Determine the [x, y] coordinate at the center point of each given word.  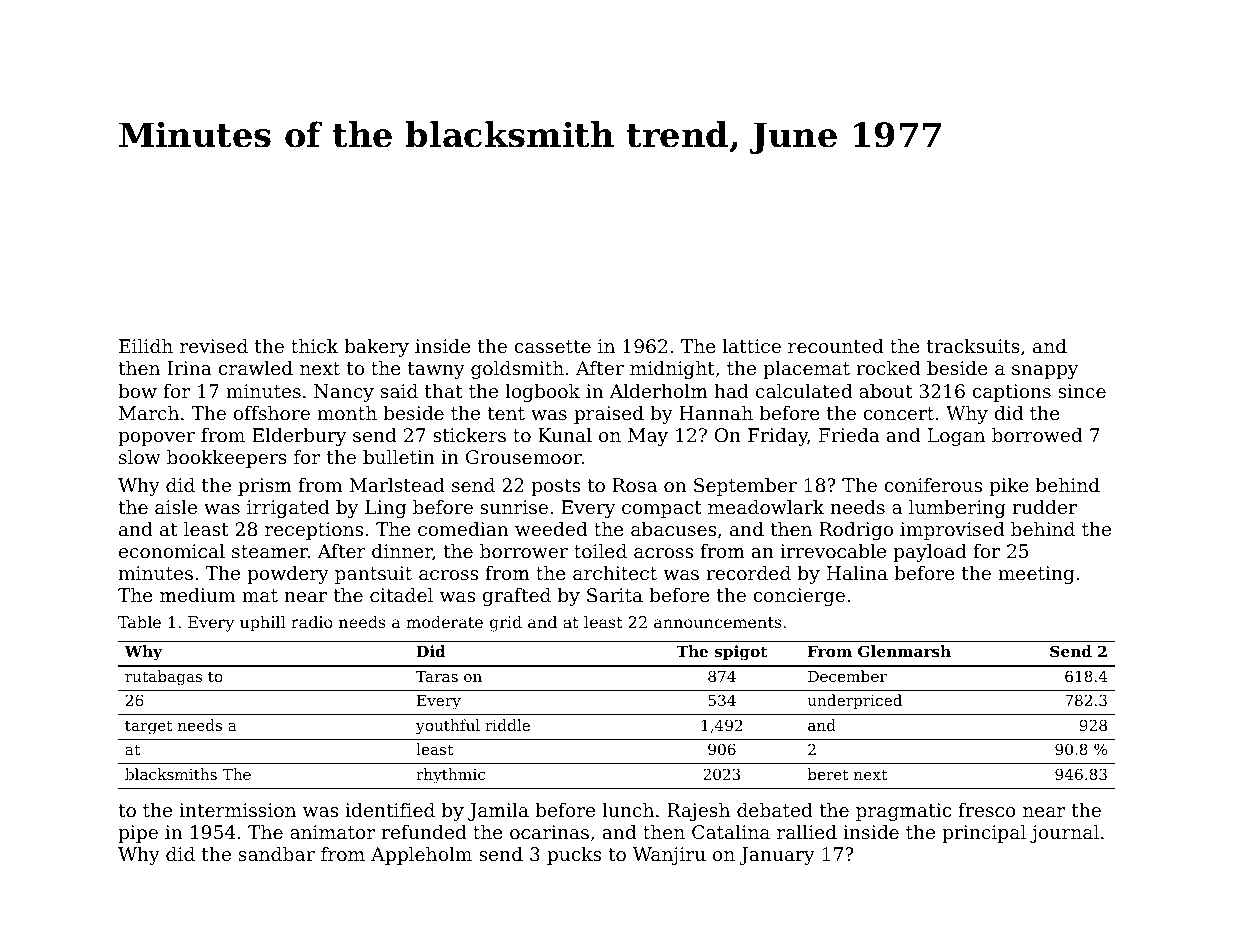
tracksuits [973, 346]
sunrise [514, 507]
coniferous [933, 485]
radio [312, 622]
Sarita [615, 595]
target [148, 727]
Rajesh [698, 812]
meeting [1036, 575]
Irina [189, 368]
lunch [628, 810]
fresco [987, 810]
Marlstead [397, 485]
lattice [752, 346]
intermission [237, 810]
